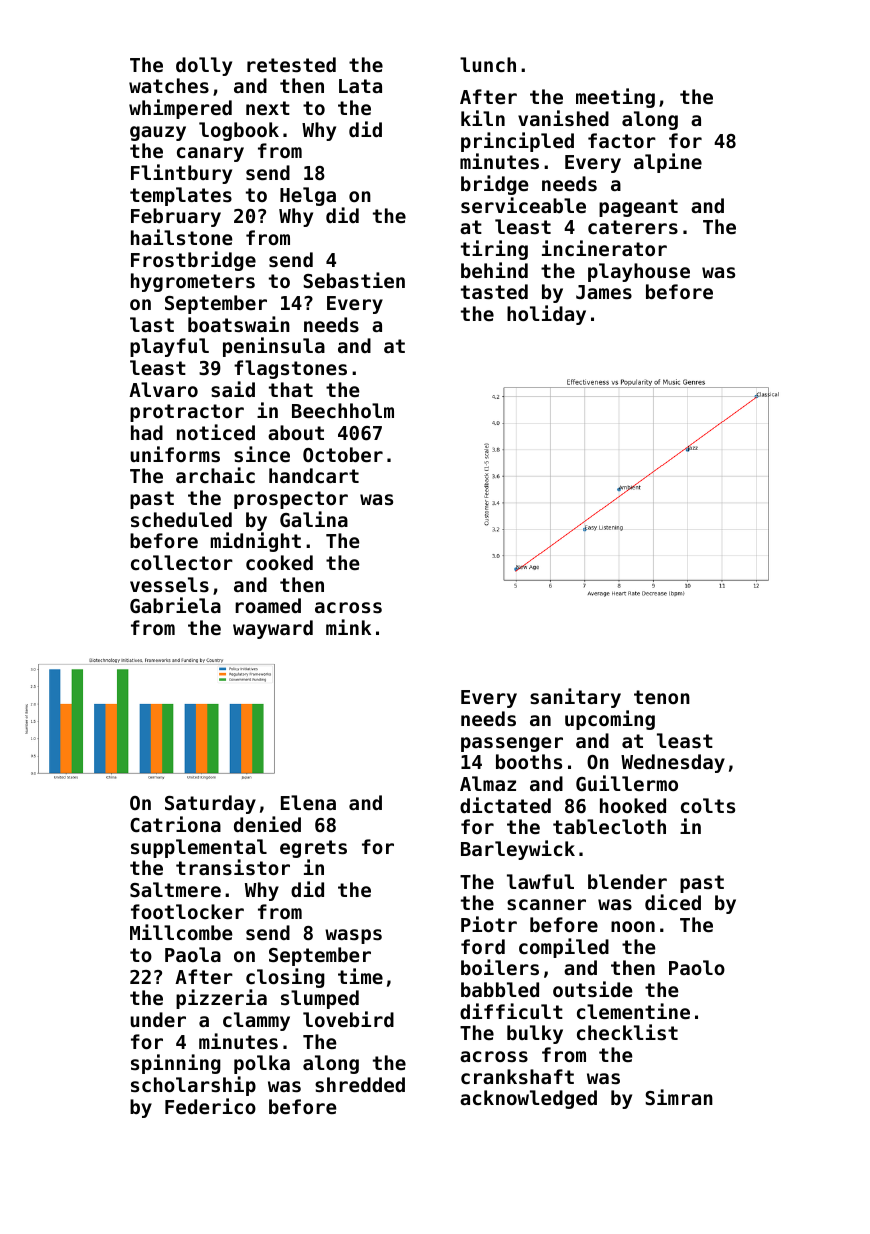 This screenshot has height=1234, width=870. What do you see at coordinates (221, 999) in the screenshot?
I see `pizzeria` at bounding box center [221, 999].
